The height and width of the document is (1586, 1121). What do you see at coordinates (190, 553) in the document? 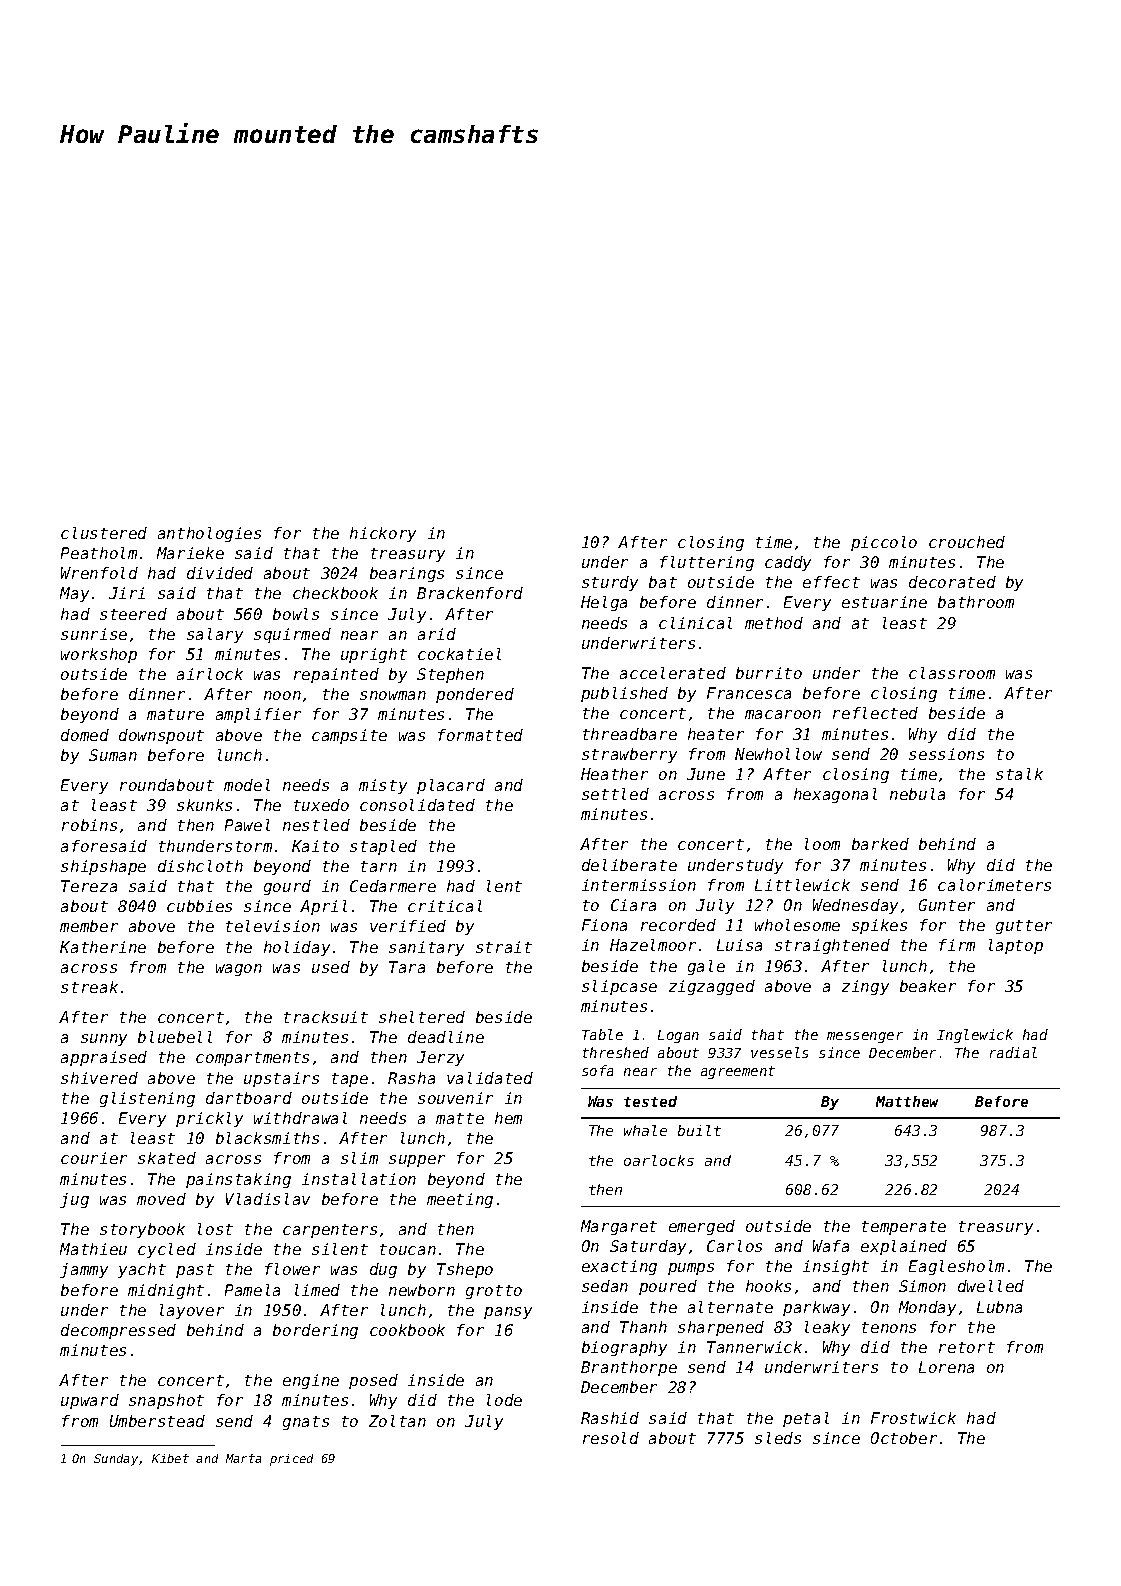
I see `Marieke` at bounding box center [190, 553].
